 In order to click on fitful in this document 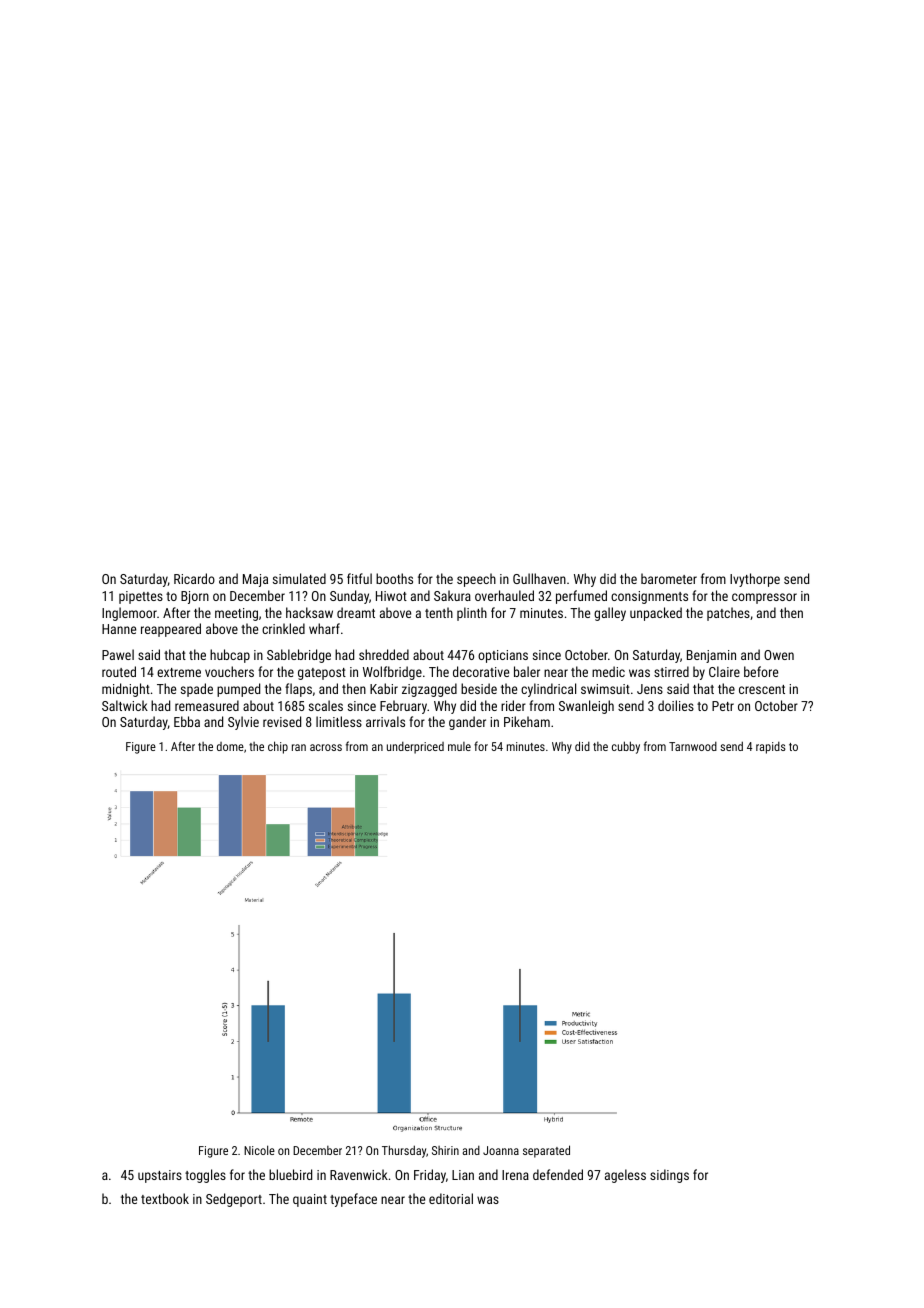, I will do `click(359, 578)`.
